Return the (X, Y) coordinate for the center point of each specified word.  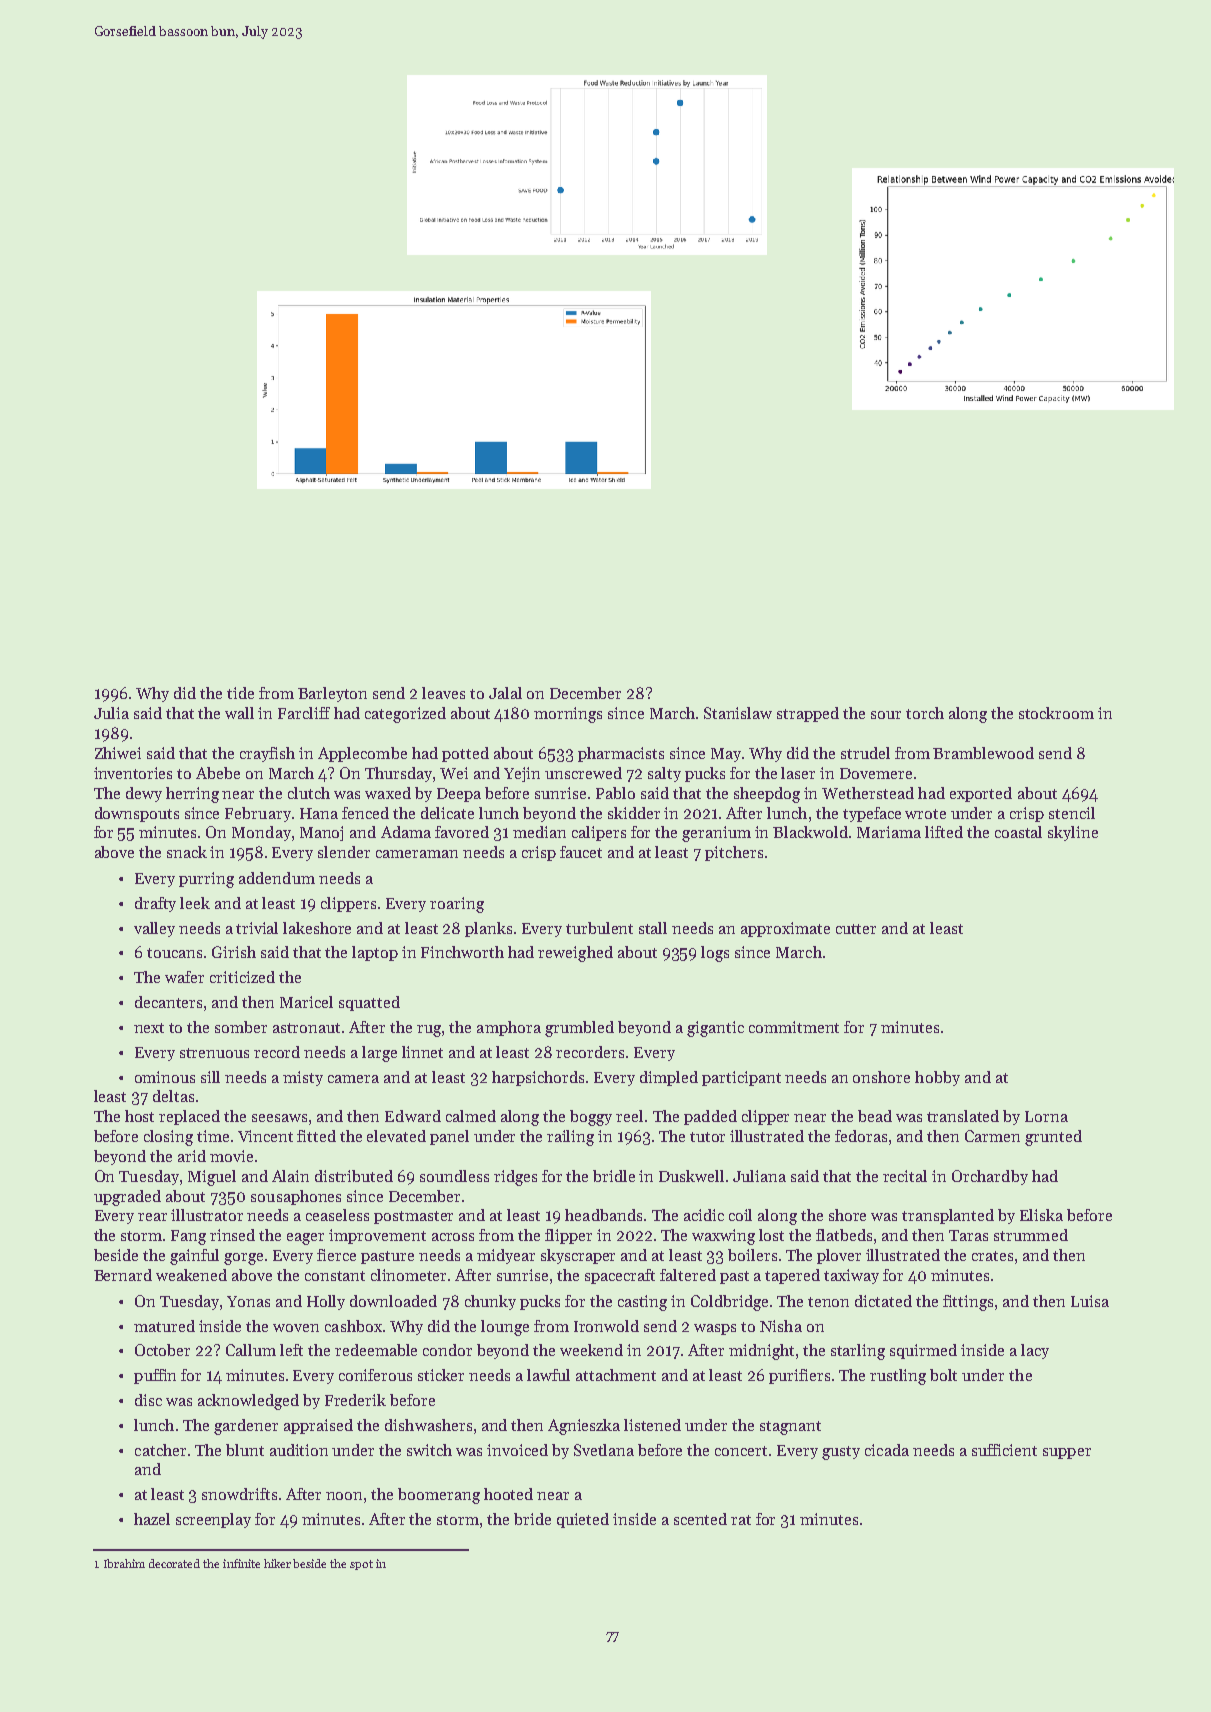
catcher (160, 1450)
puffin (155, 1376)
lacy (1035, 1351)
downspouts (137, 814)
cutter (856, 929)
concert (741, 1451)
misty (303, 1078)
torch (925, 713)
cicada (887, 1450)
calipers (599, 833)
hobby (937, 1078)
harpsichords (538, 1078)
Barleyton (332, 694)
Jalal (505, 693)
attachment (616, 1375)
